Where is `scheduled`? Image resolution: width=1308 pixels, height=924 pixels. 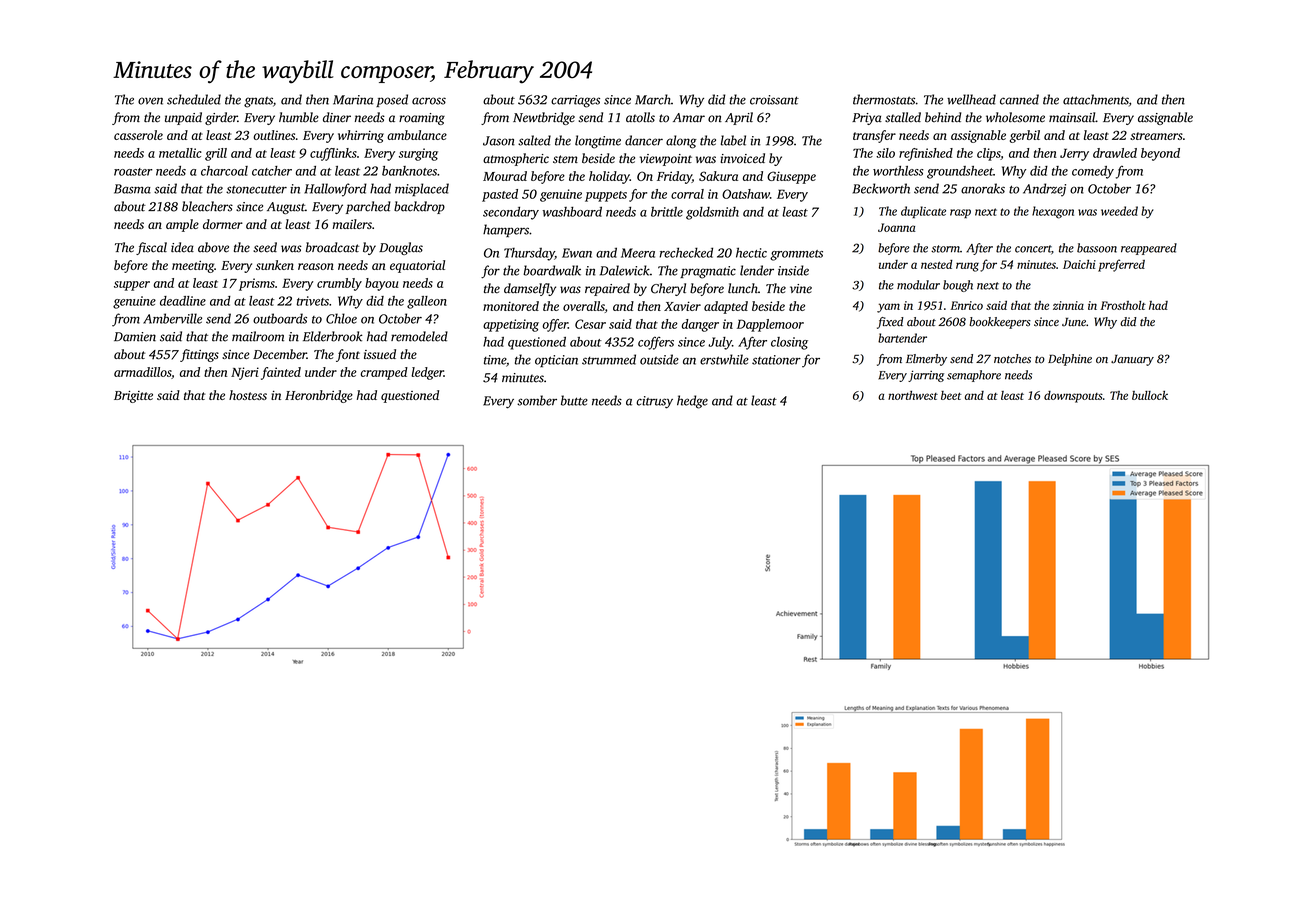 scheduled is located at coordinates (194, 99).
